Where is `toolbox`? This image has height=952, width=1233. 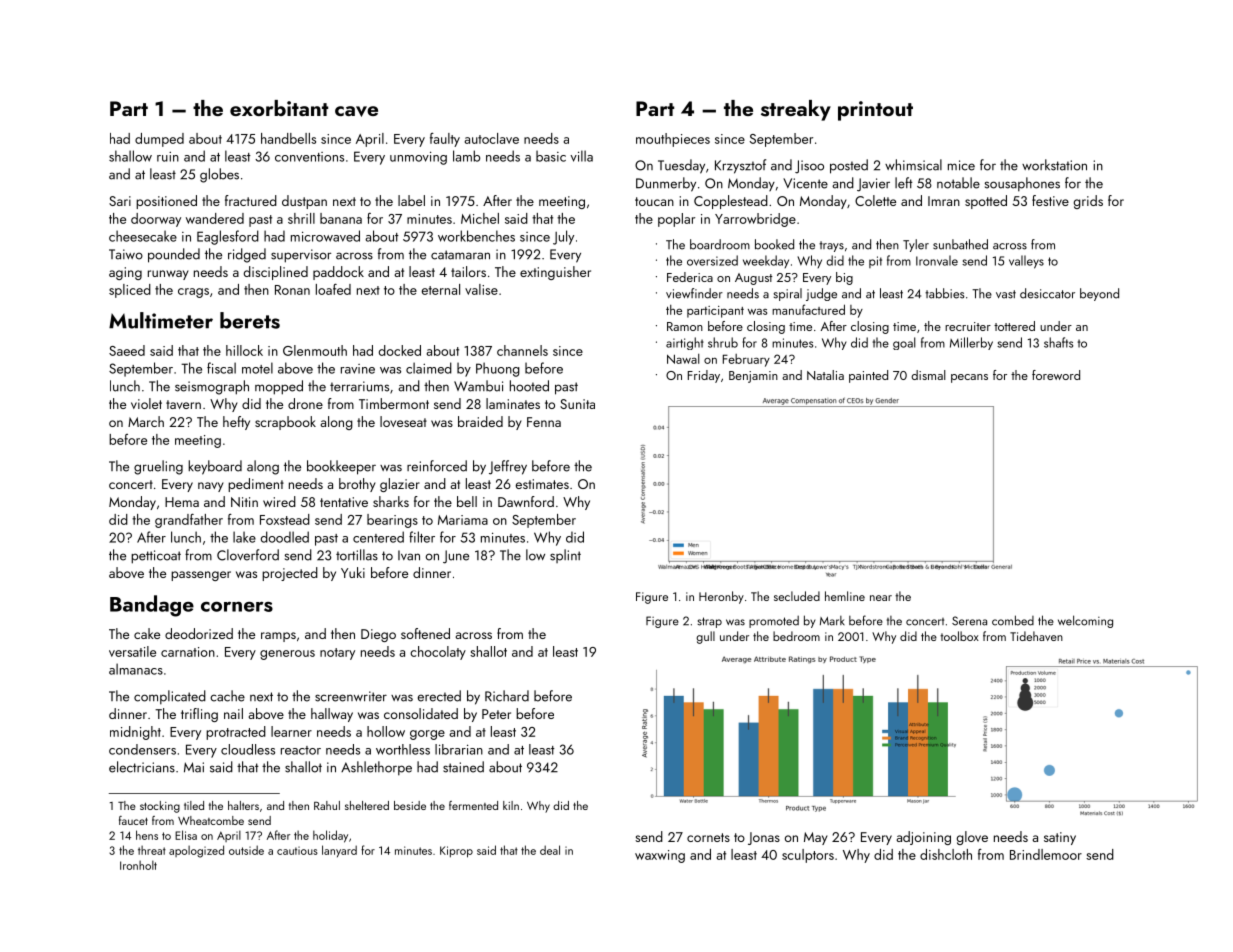 toolbox is located at coordinates (959, 636).
